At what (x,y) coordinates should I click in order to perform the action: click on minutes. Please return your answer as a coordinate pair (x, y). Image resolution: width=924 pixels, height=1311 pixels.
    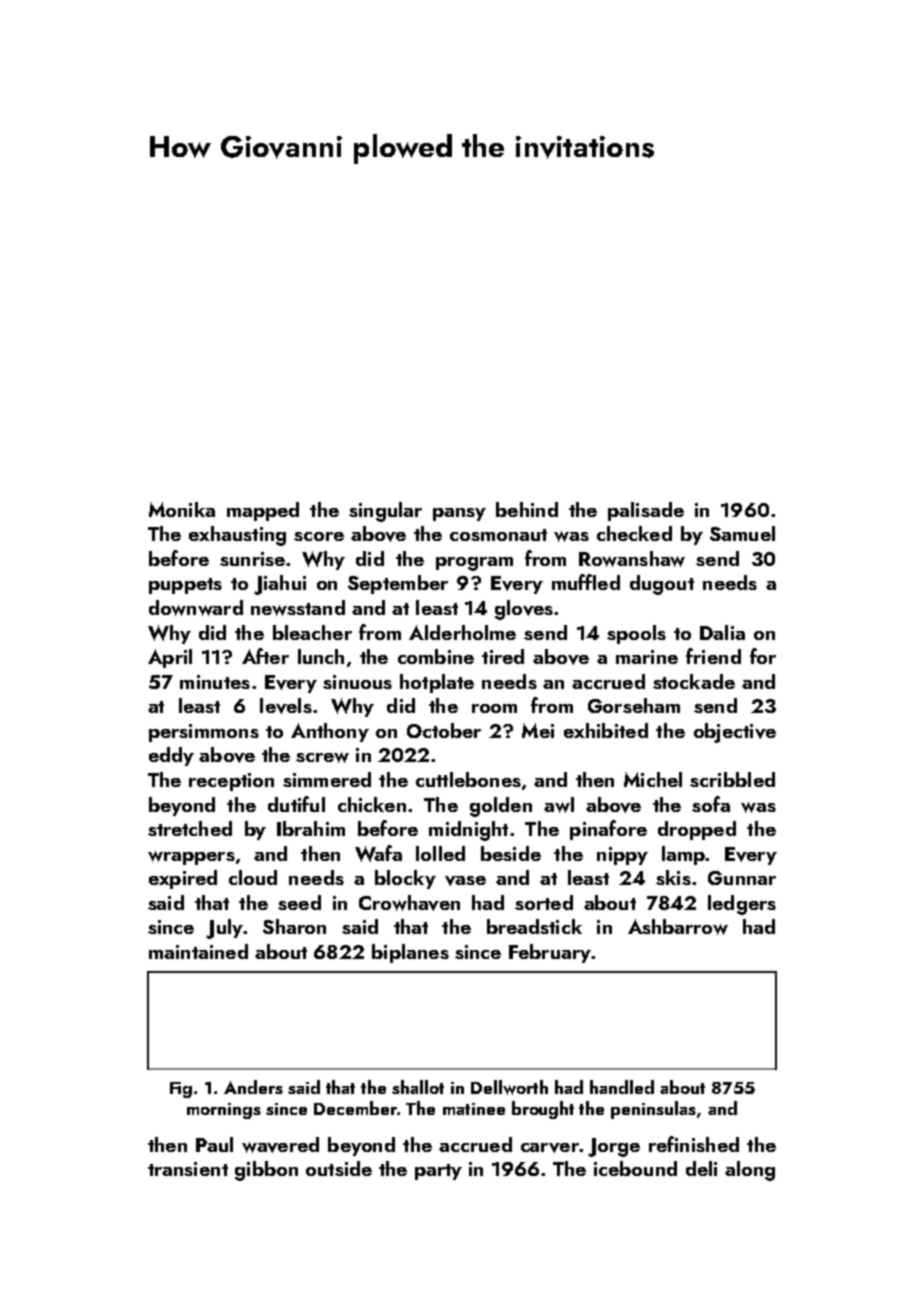
    Looking at the image, I should click on (215, 682).
